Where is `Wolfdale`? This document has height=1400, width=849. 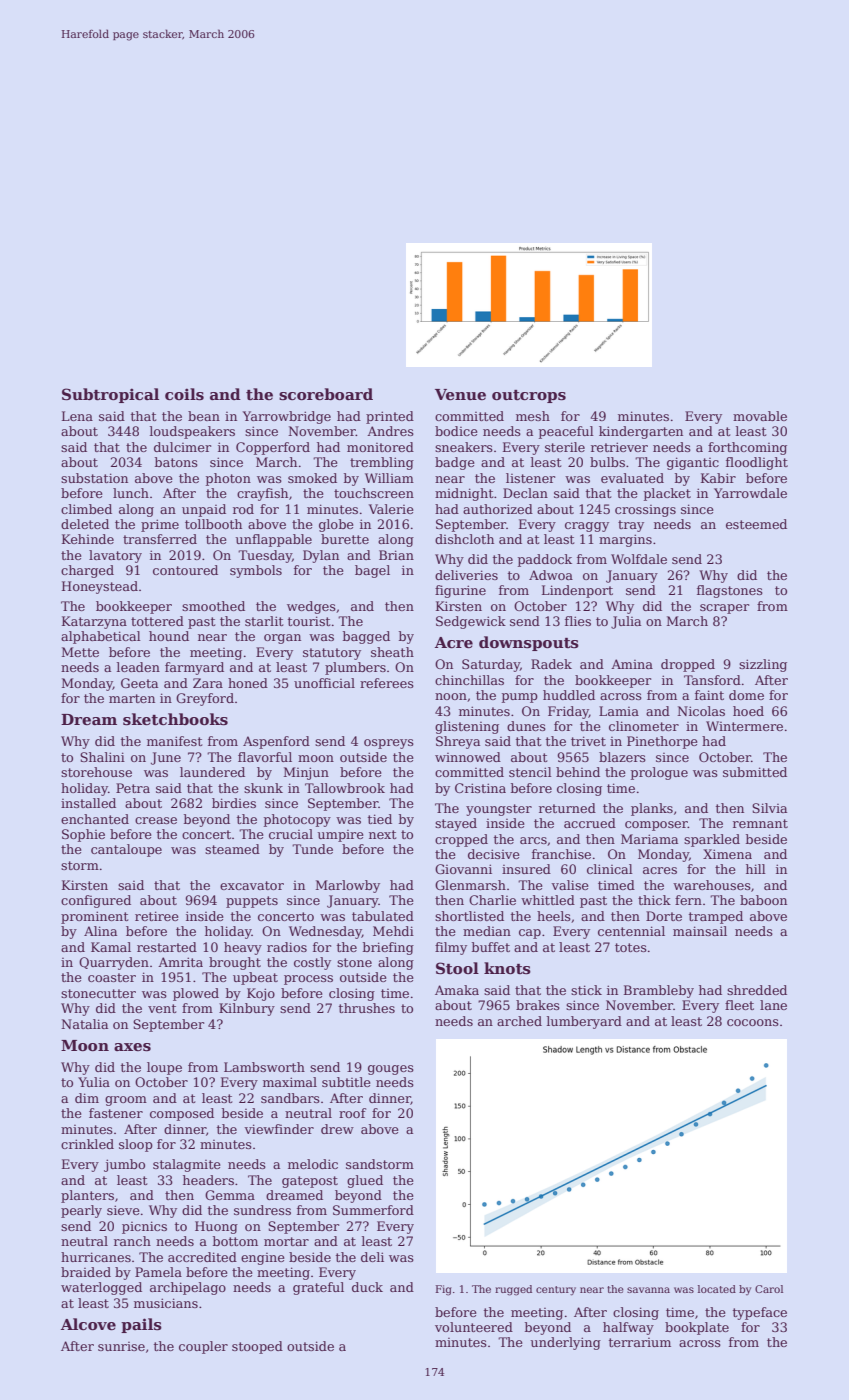
Wolfdale is located at coordinates (639, 559).
